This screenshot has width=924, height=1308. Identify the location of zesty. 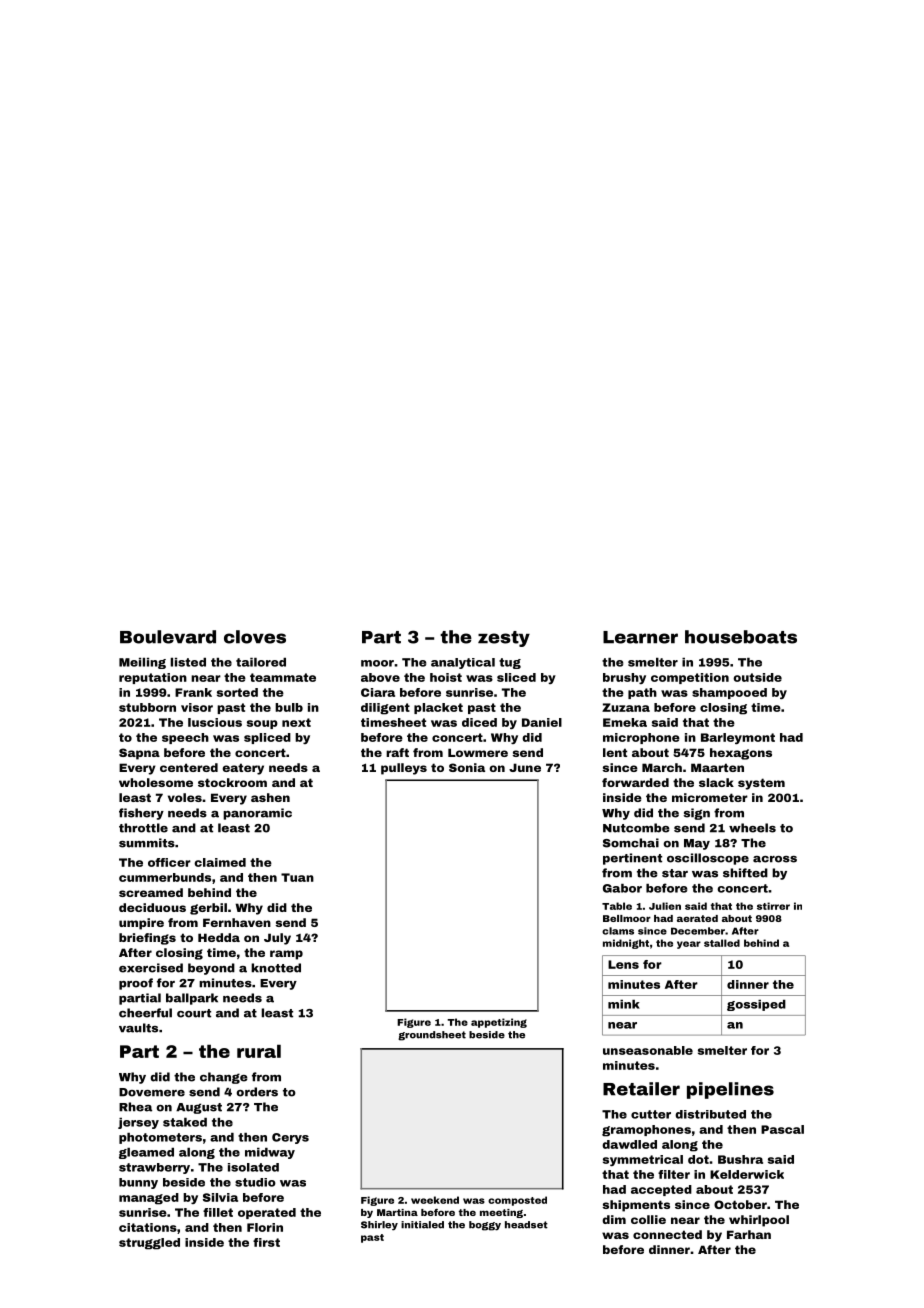
(504, 639).
